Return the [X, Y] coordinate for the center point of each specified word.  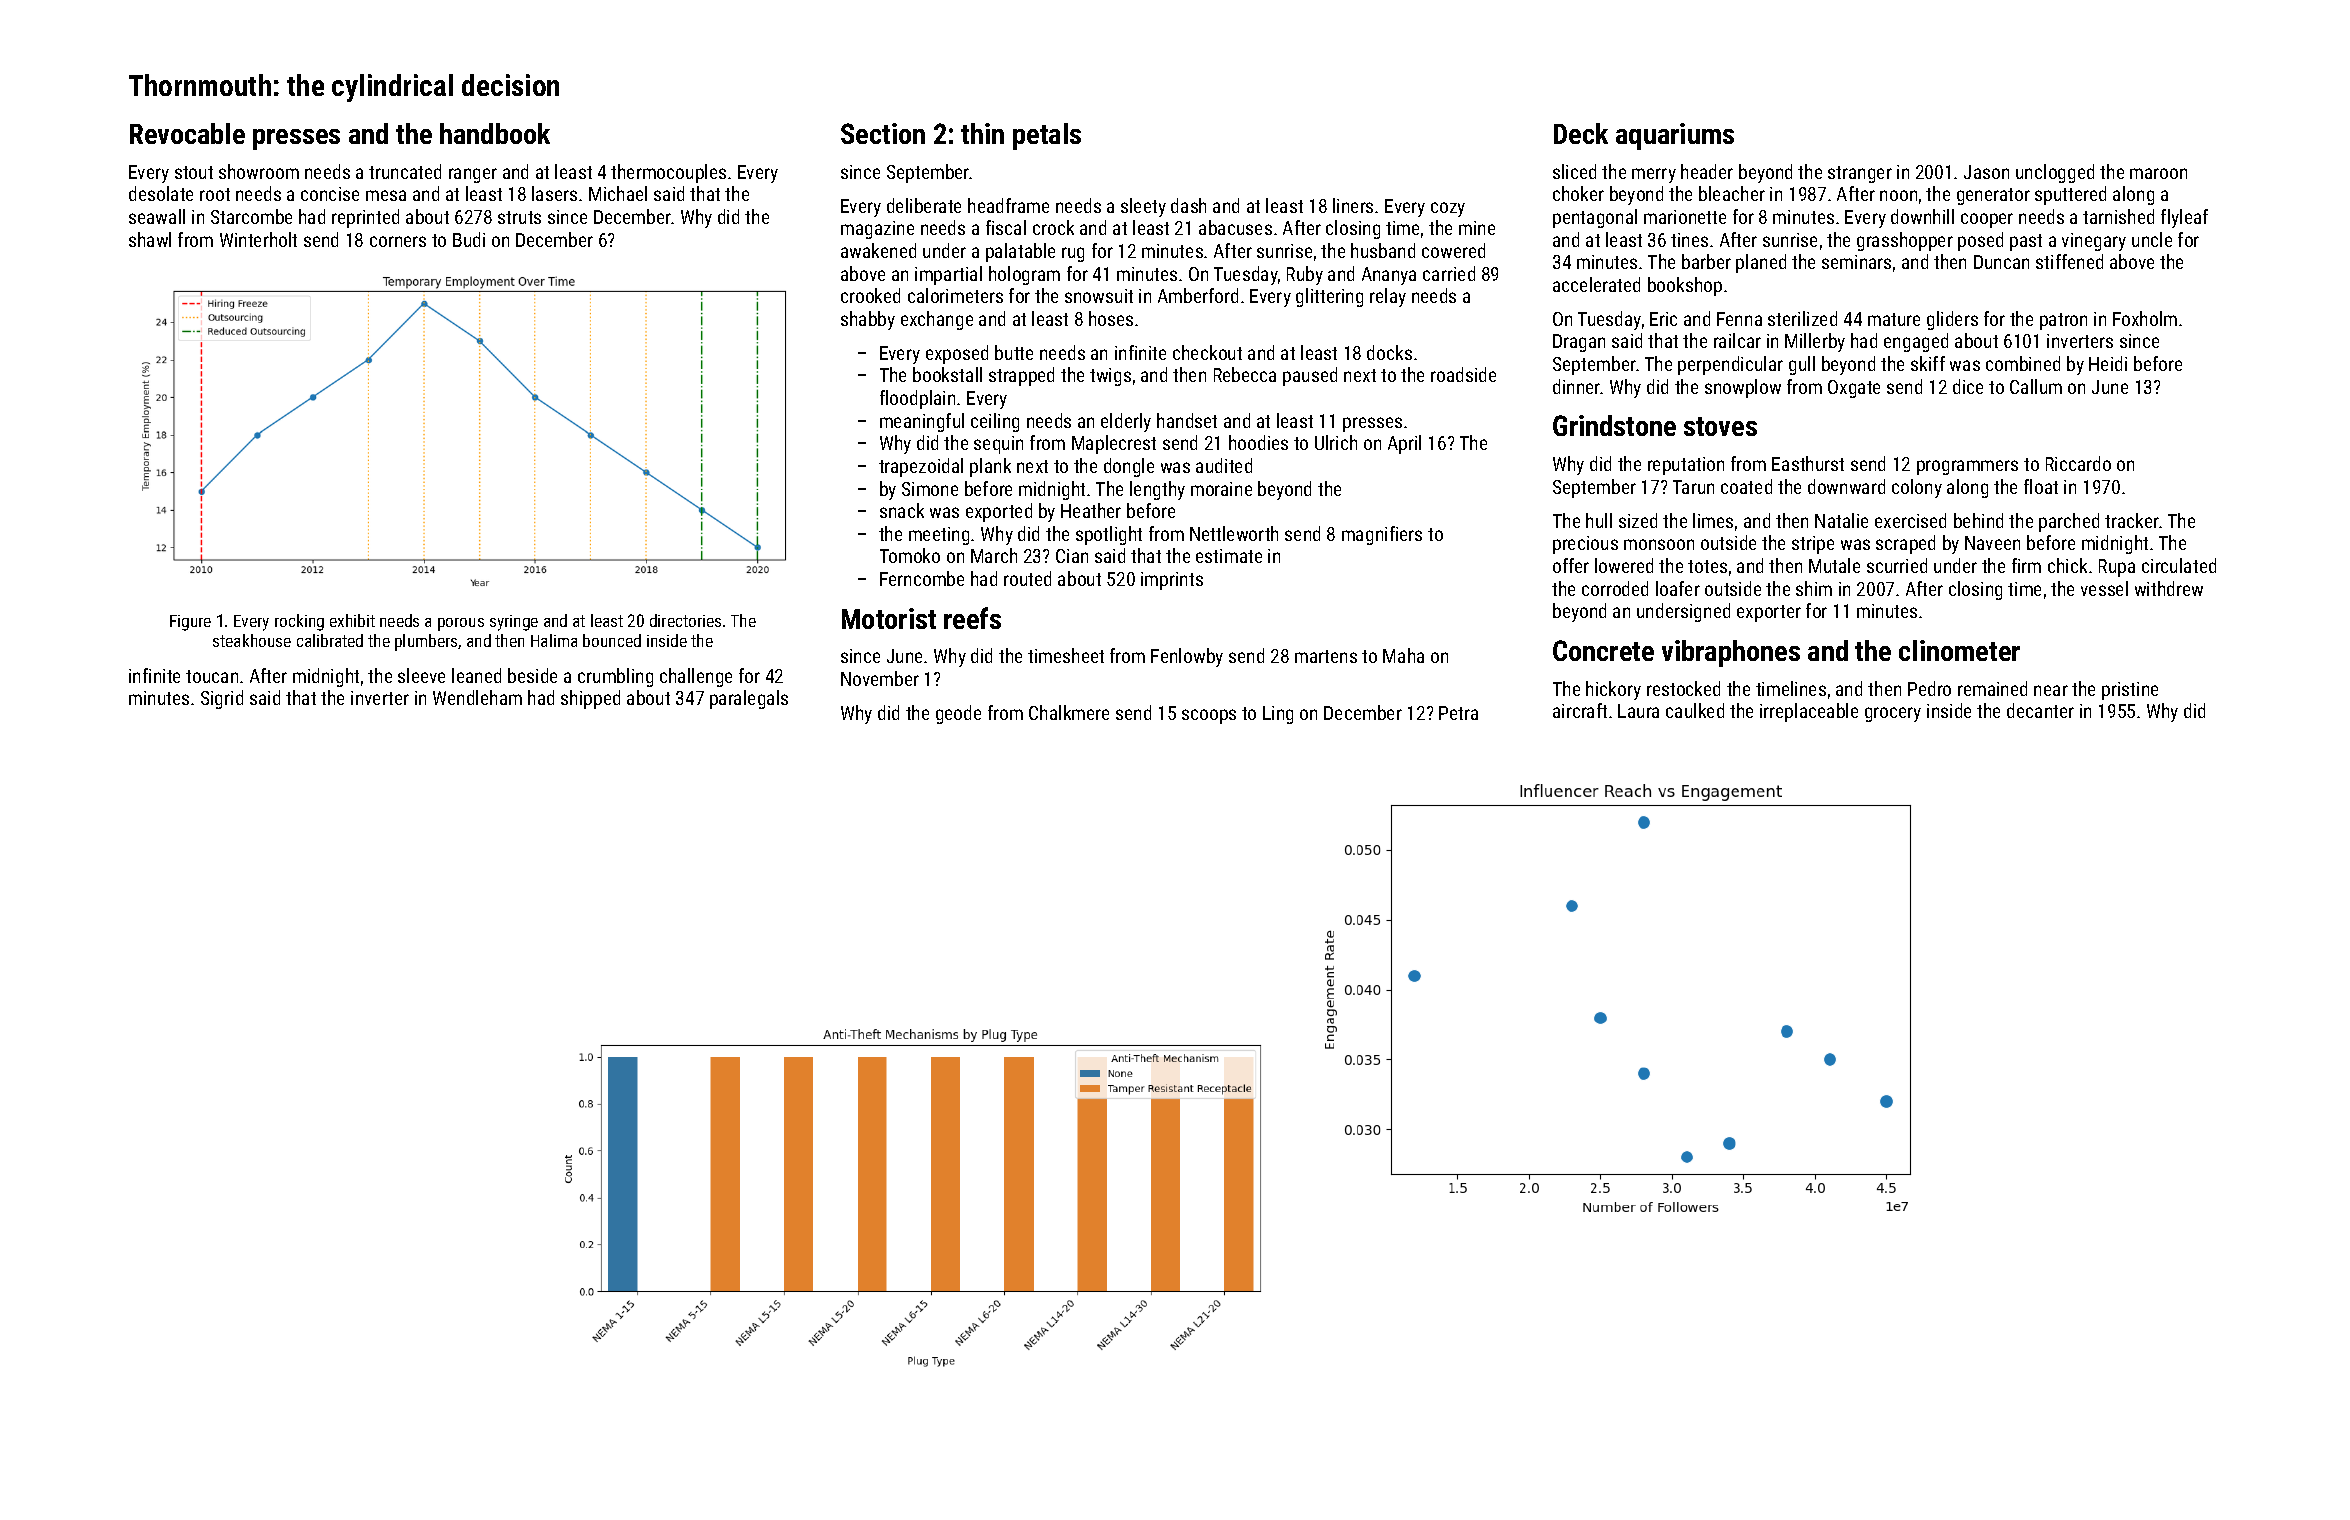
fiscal [1006, 227]
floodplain [917, 399]
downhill [1922, 216]
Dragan [1579, 343]
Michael [618, 193]
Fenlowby [1187, 657]
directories [685, 620]
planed [1761, 263]
